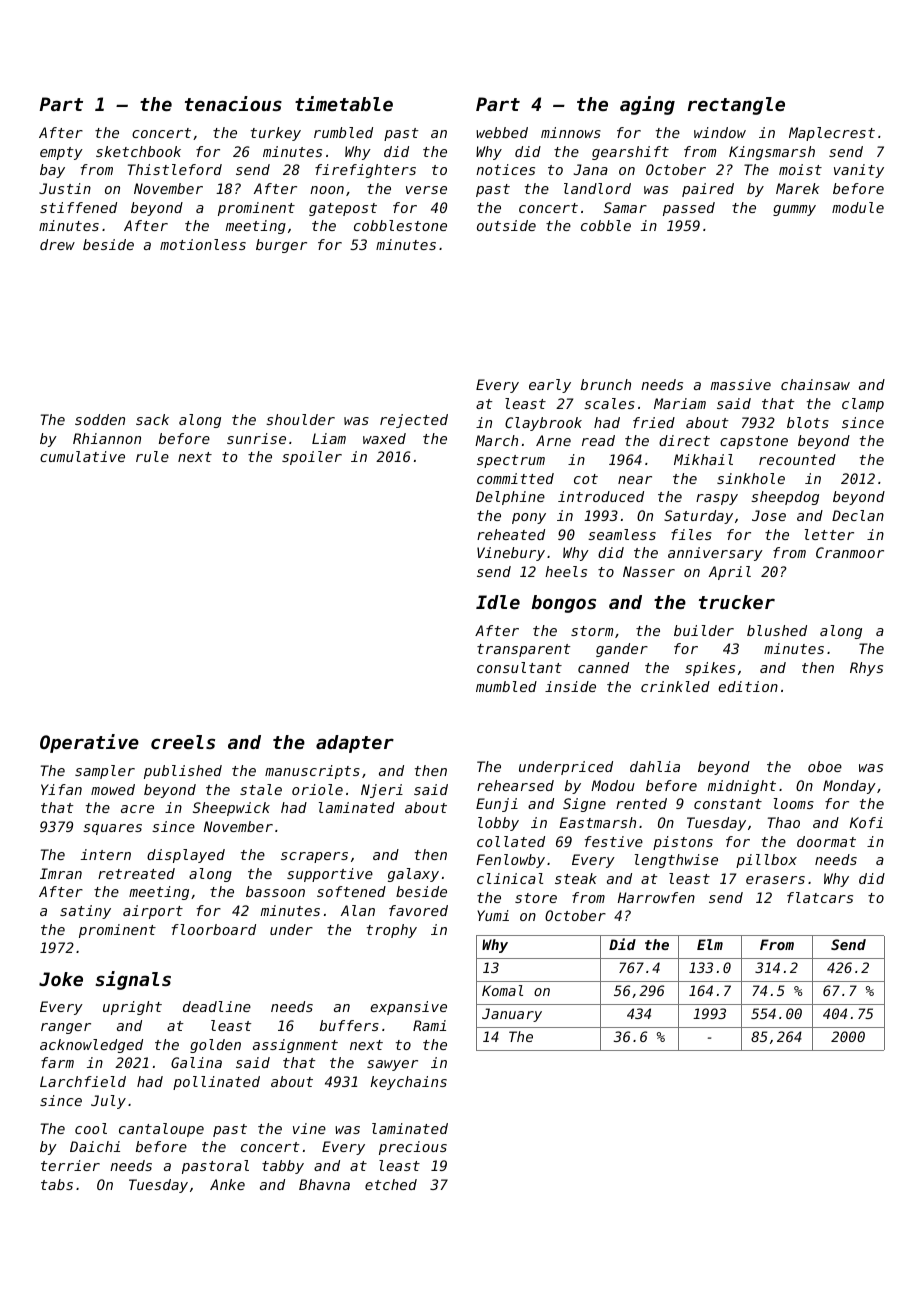 Image resolution: width=924 pixels, height=1308 pixels. What do you see at coordinates (57, 244) in the screenshot?
I see `drew` at bounding box center [57, 244].
